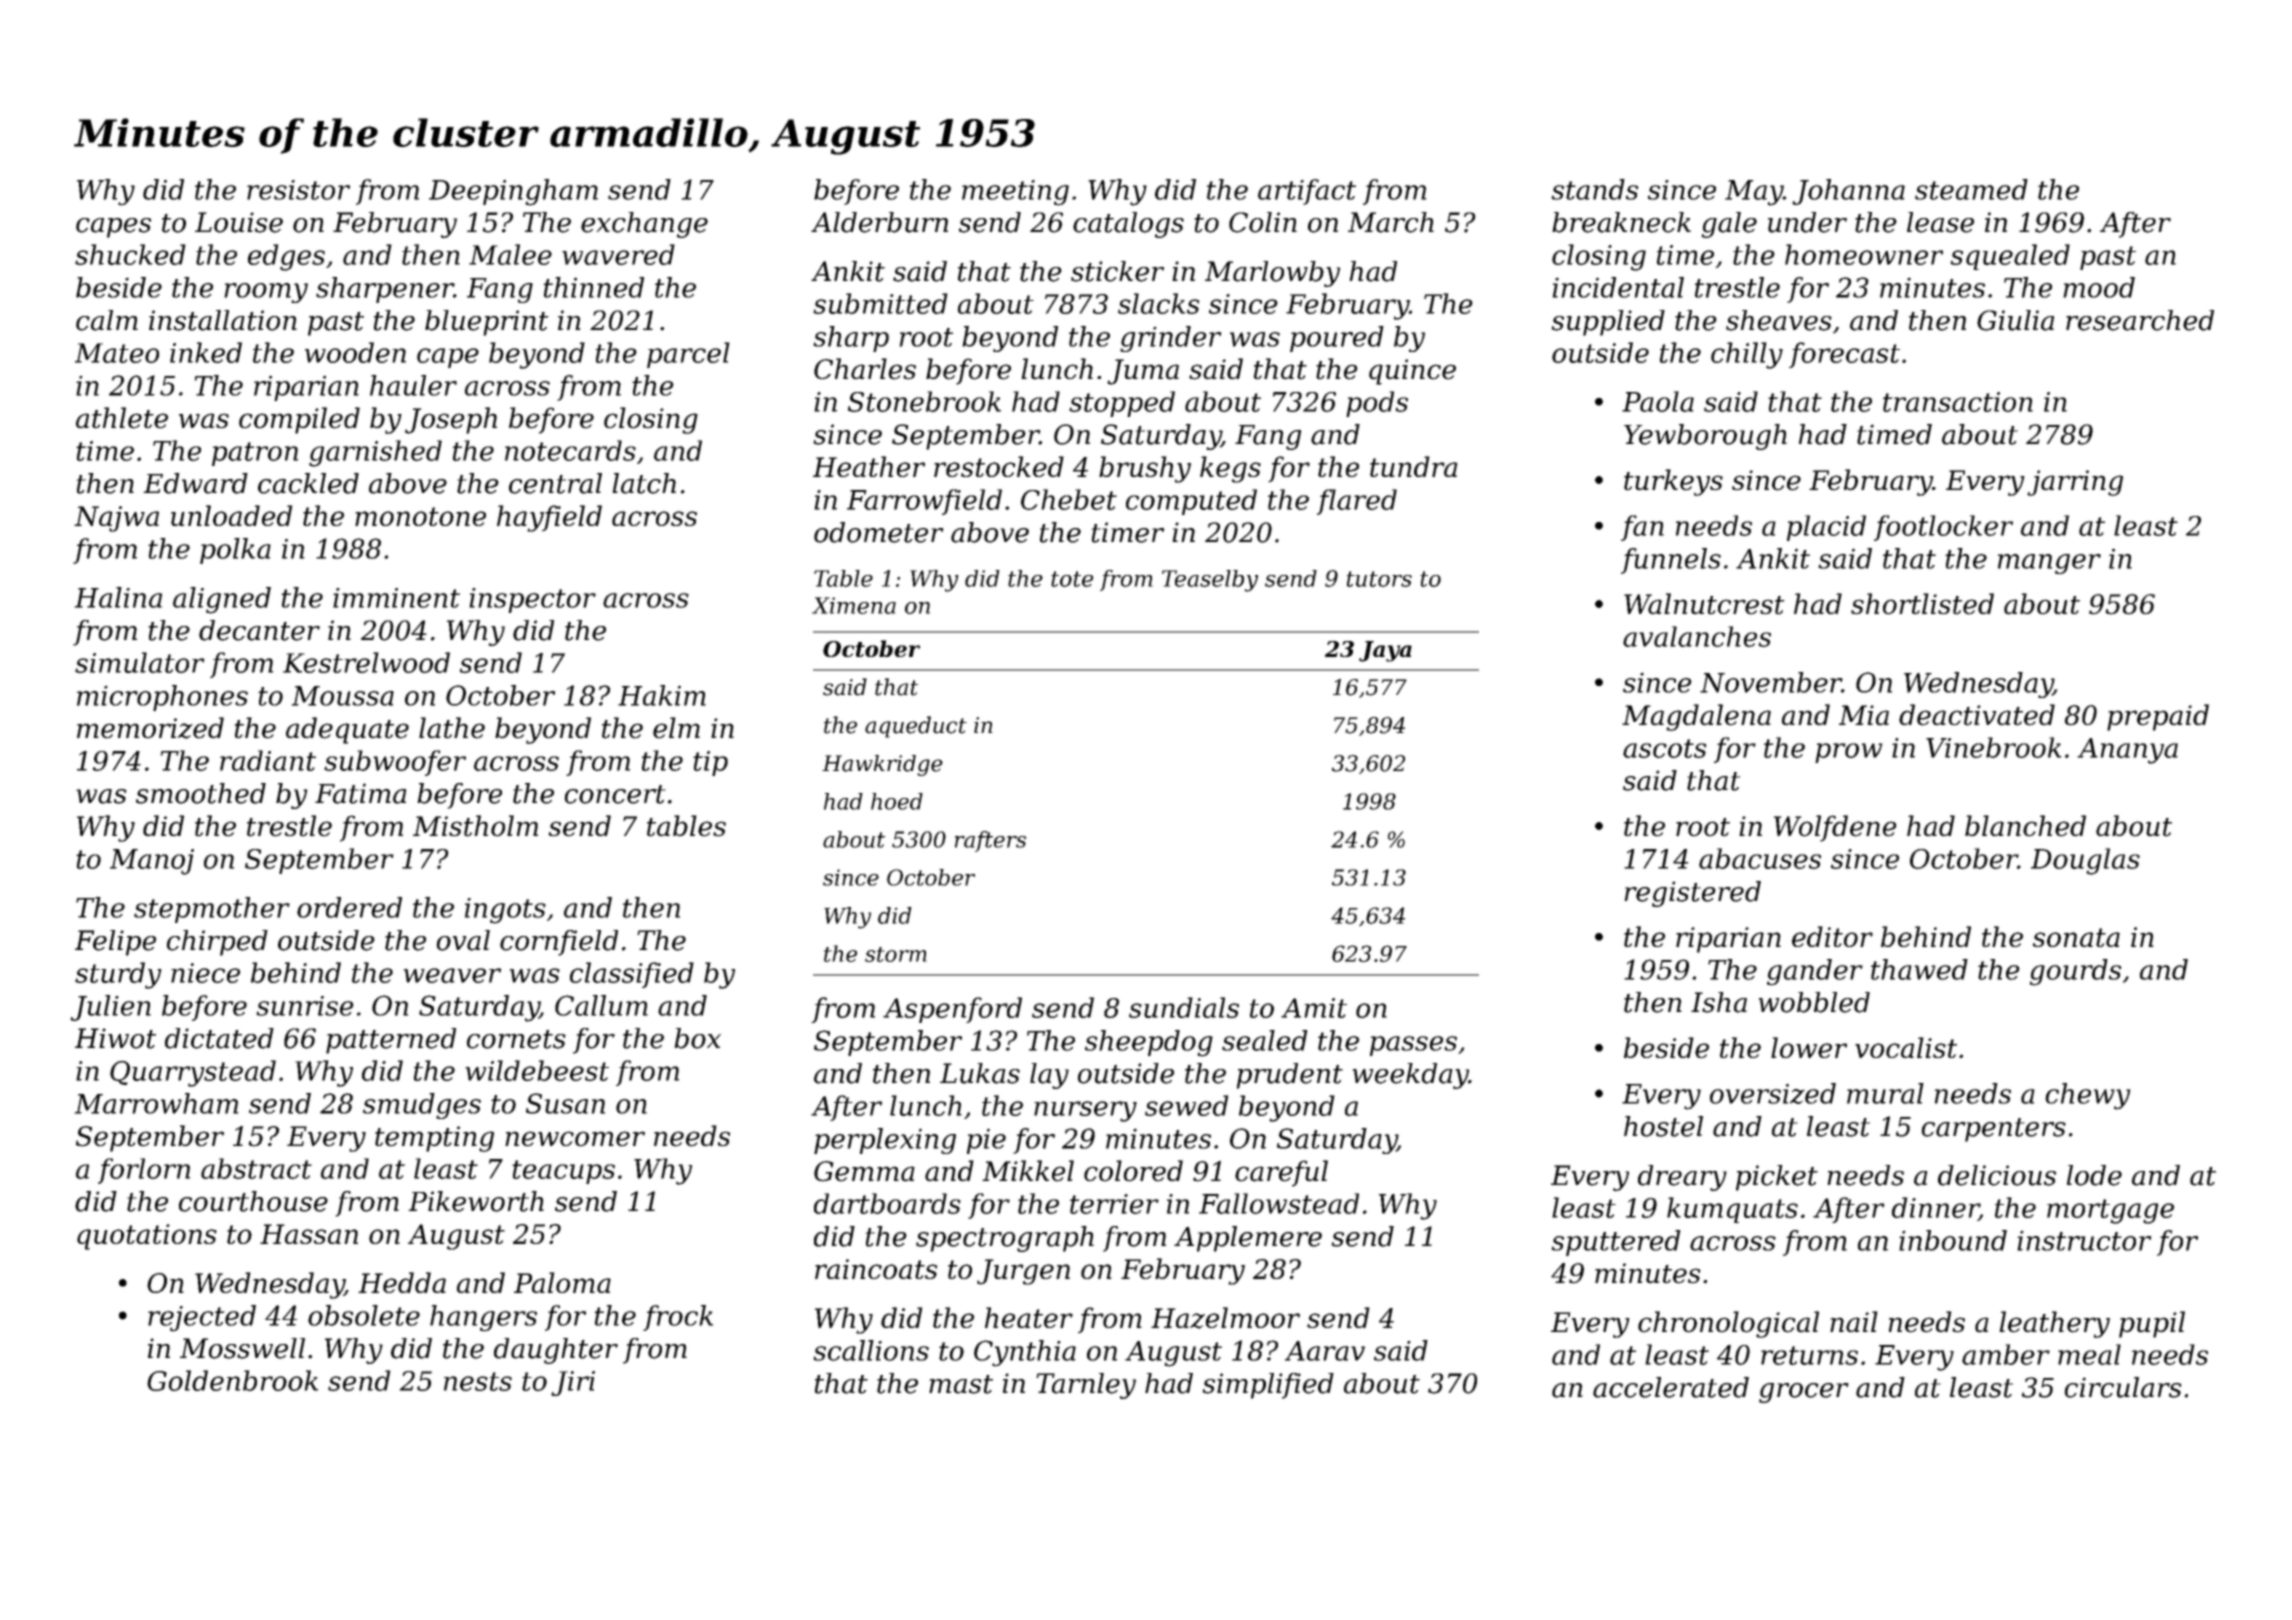  Describe the element at coordinates (1804, 1393) in the image. I see `grocer` at that location.
